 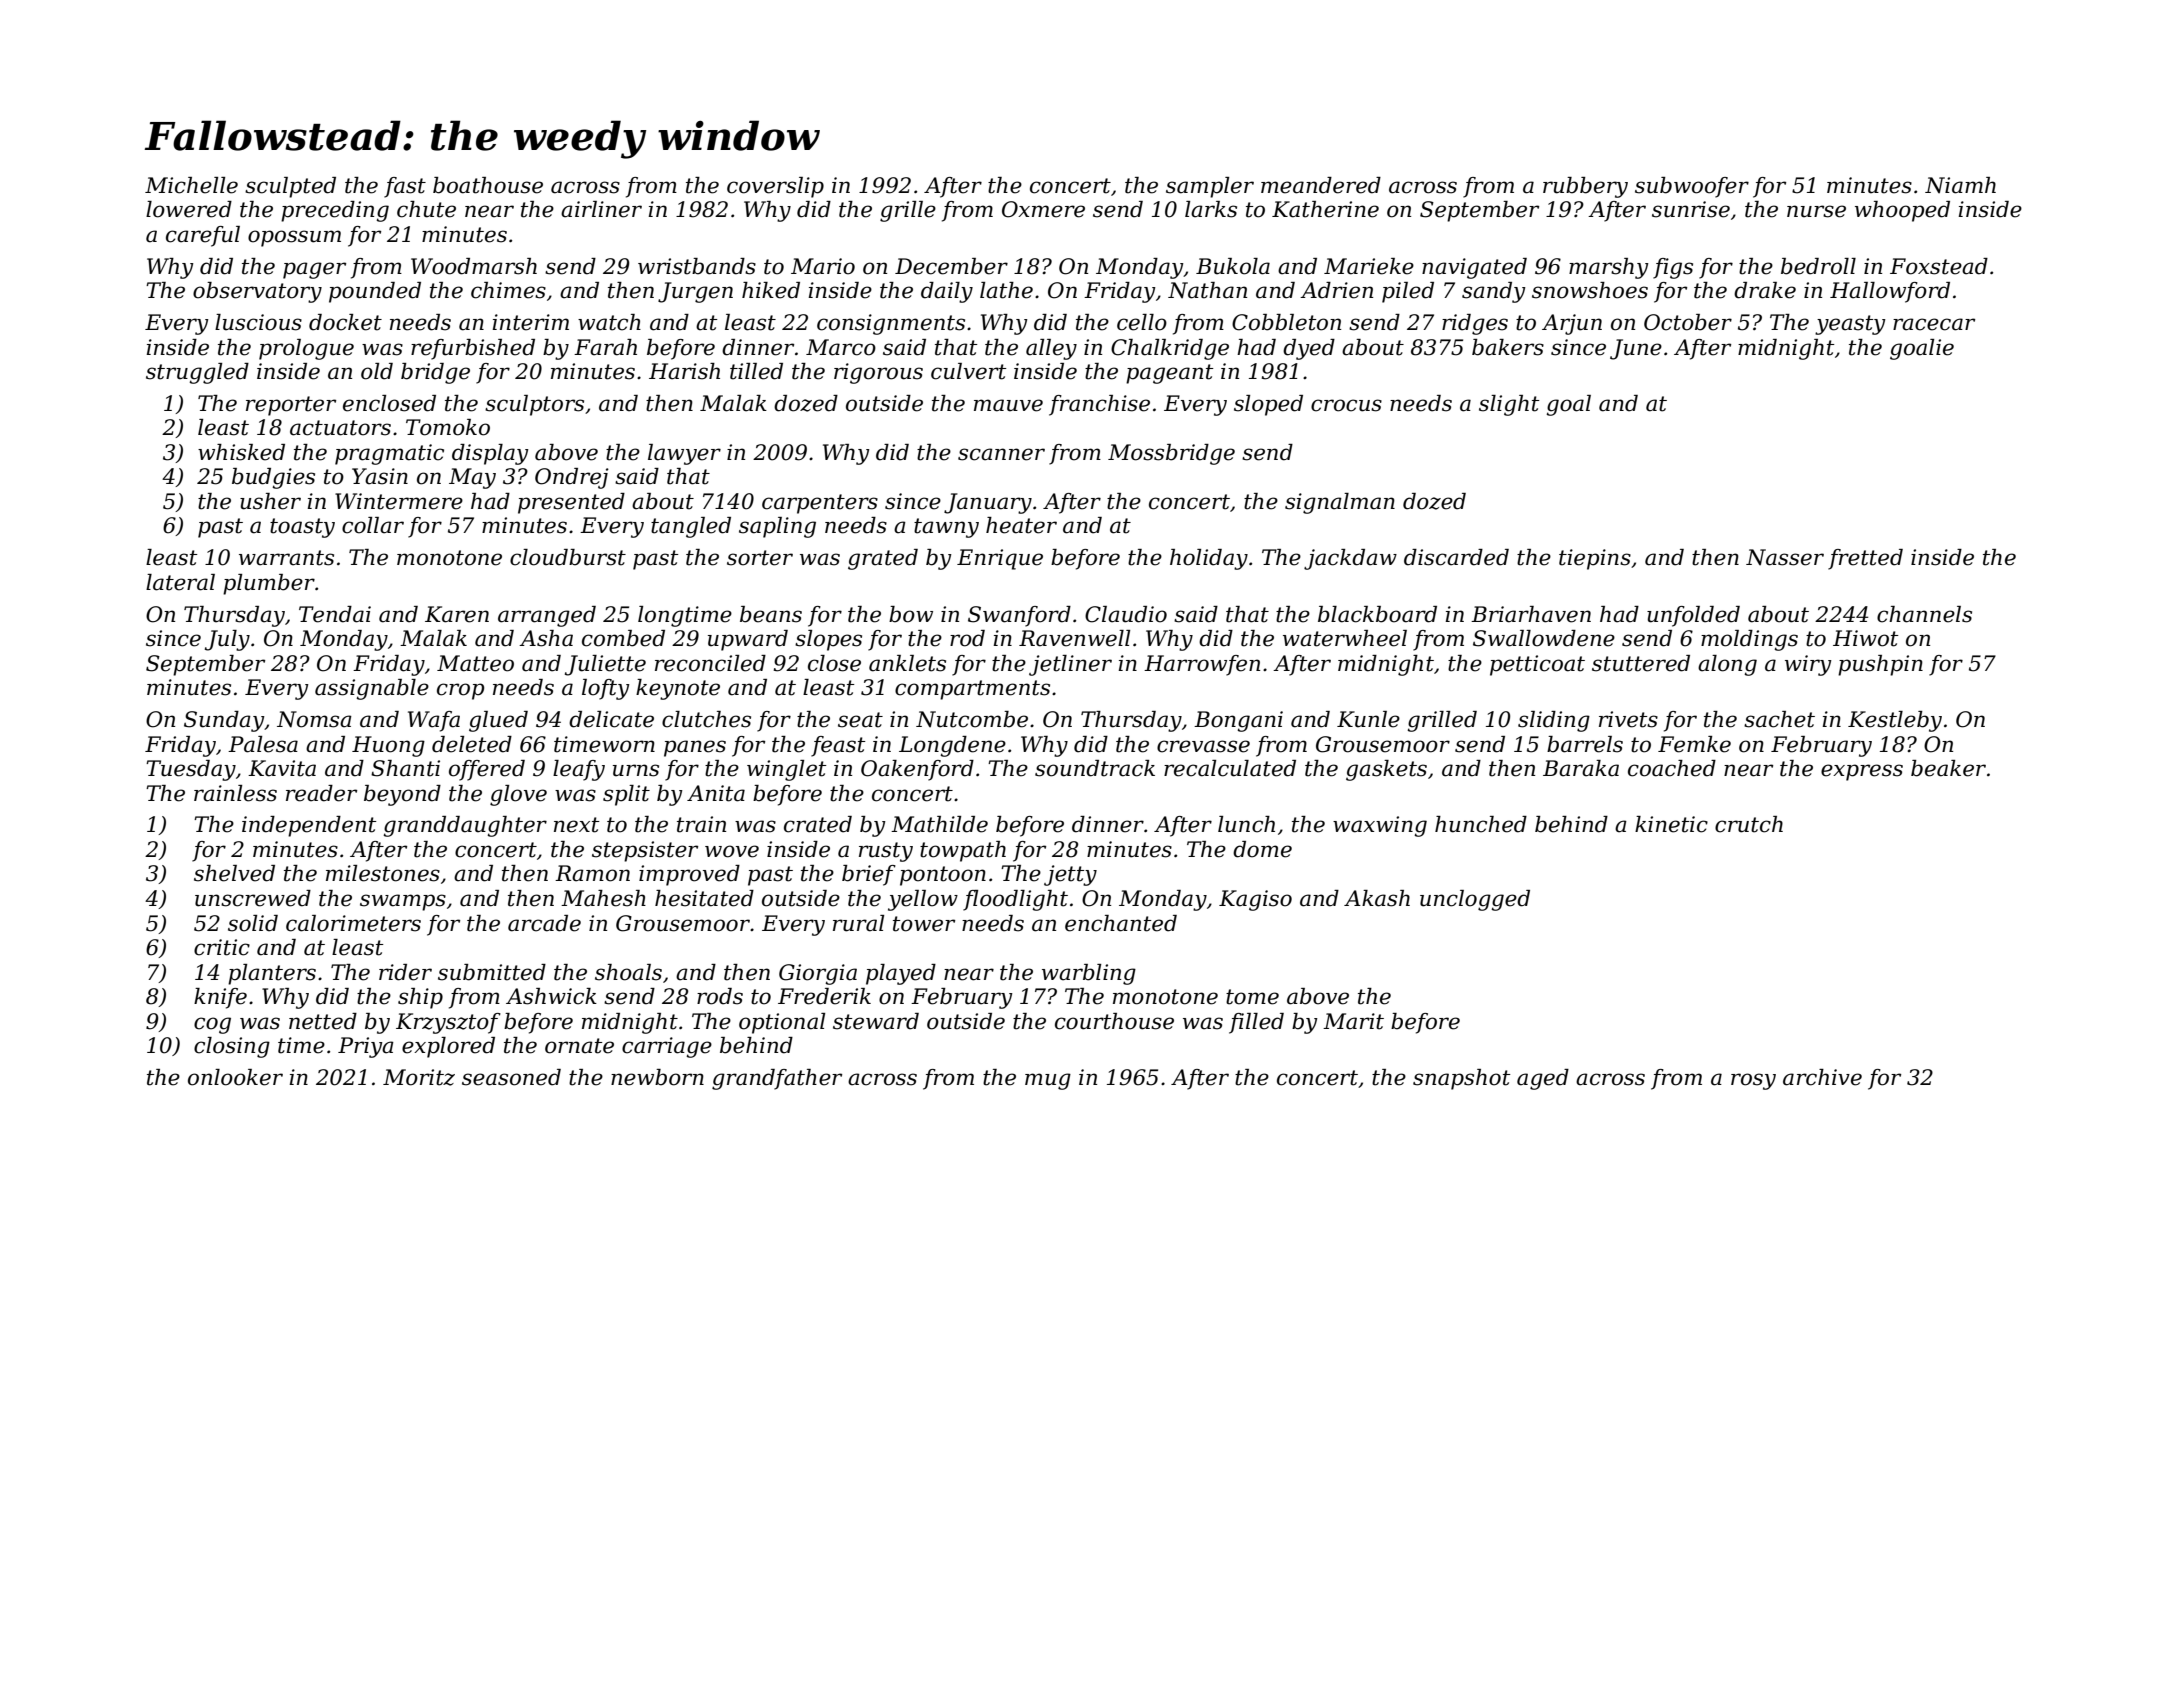 What do you see at coordinates (988, 503) in the screenshot?
I see `January` at bounding box center [988, 503].
